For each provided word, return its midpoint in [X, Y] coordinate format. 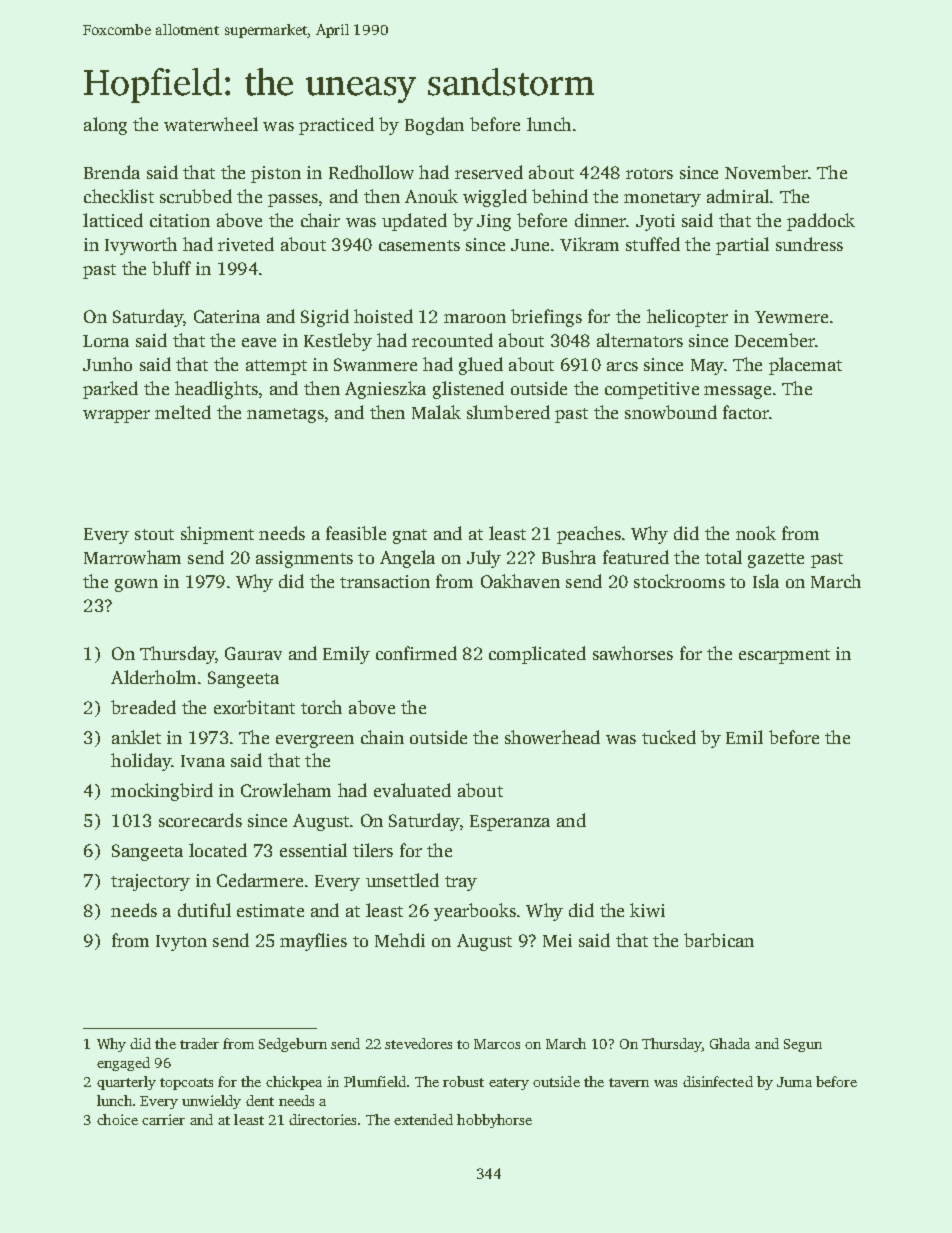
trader [199, 1043]
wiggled [495, 198]
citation [180, 220]
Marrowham [132, 557]
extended [423, 1119]
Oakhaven [520, 581]
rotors [649, 173]
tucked [669, 737]
